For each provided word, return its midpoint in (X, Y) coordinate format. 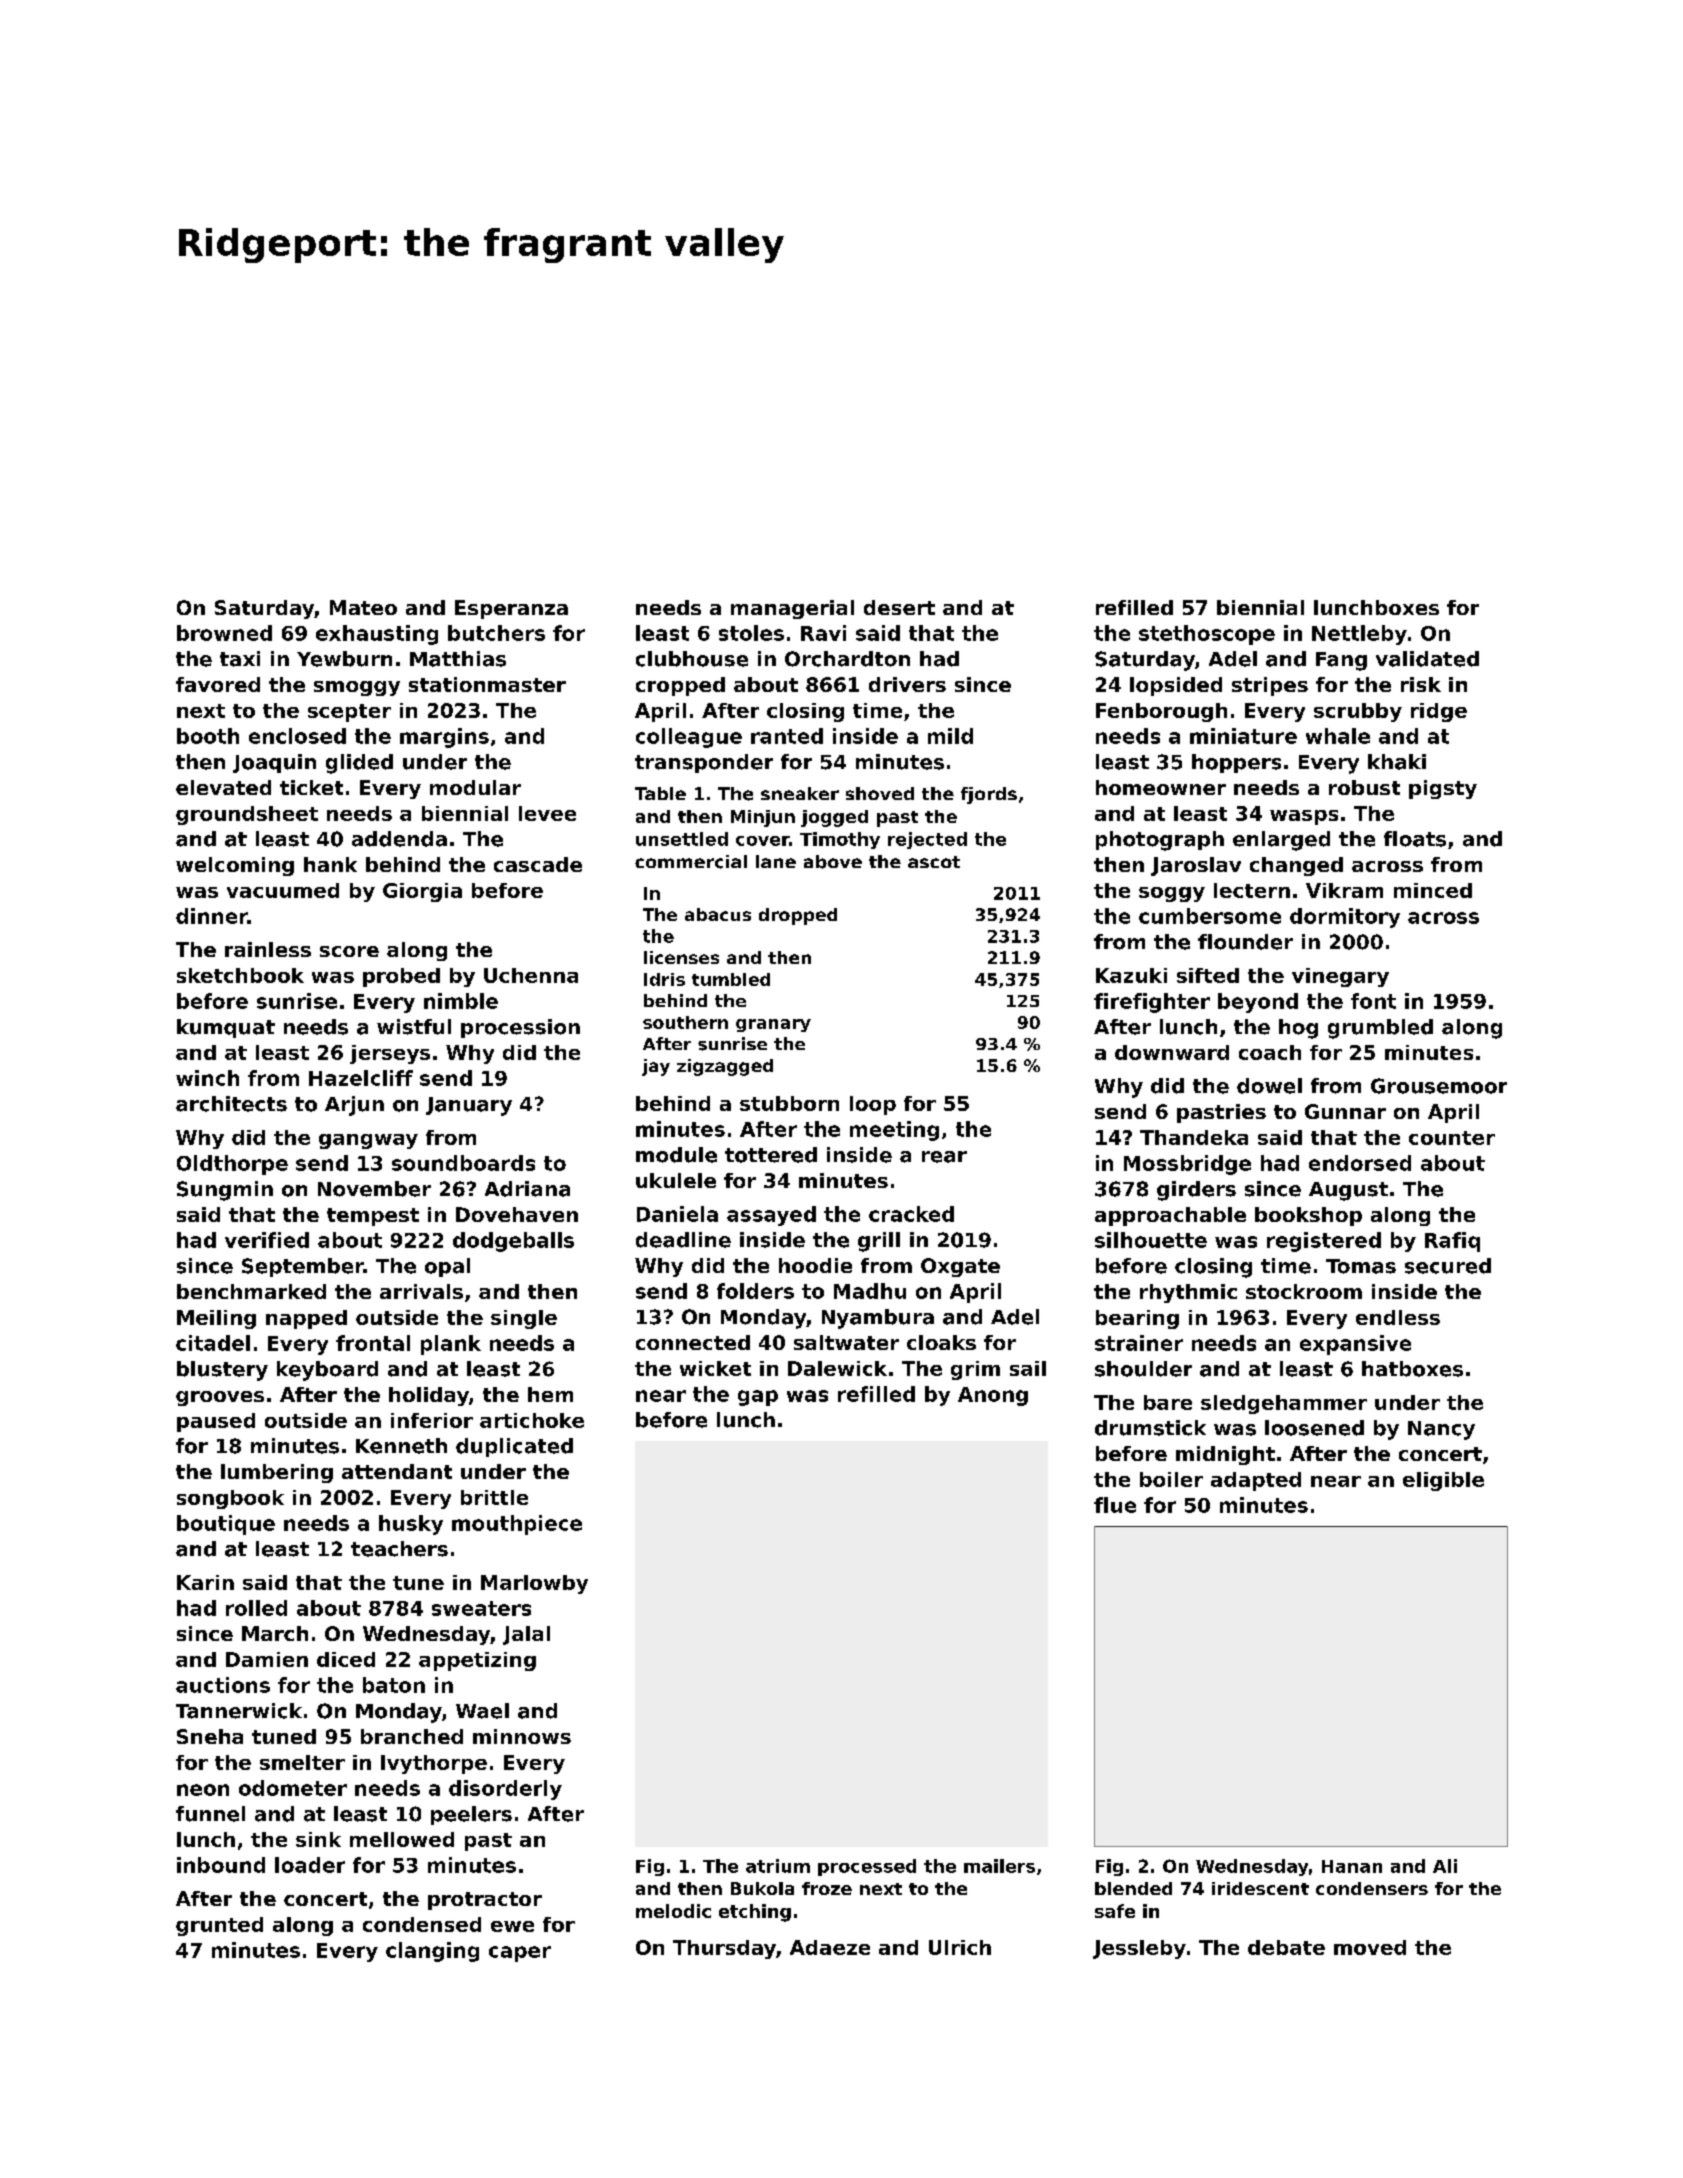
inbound (221, 1865)
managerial (792, 609)
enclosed (297, 736)
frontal (373, 1343)
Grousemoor (1439, 1086)
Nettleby (1359, 635)
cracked (911, 1214)
